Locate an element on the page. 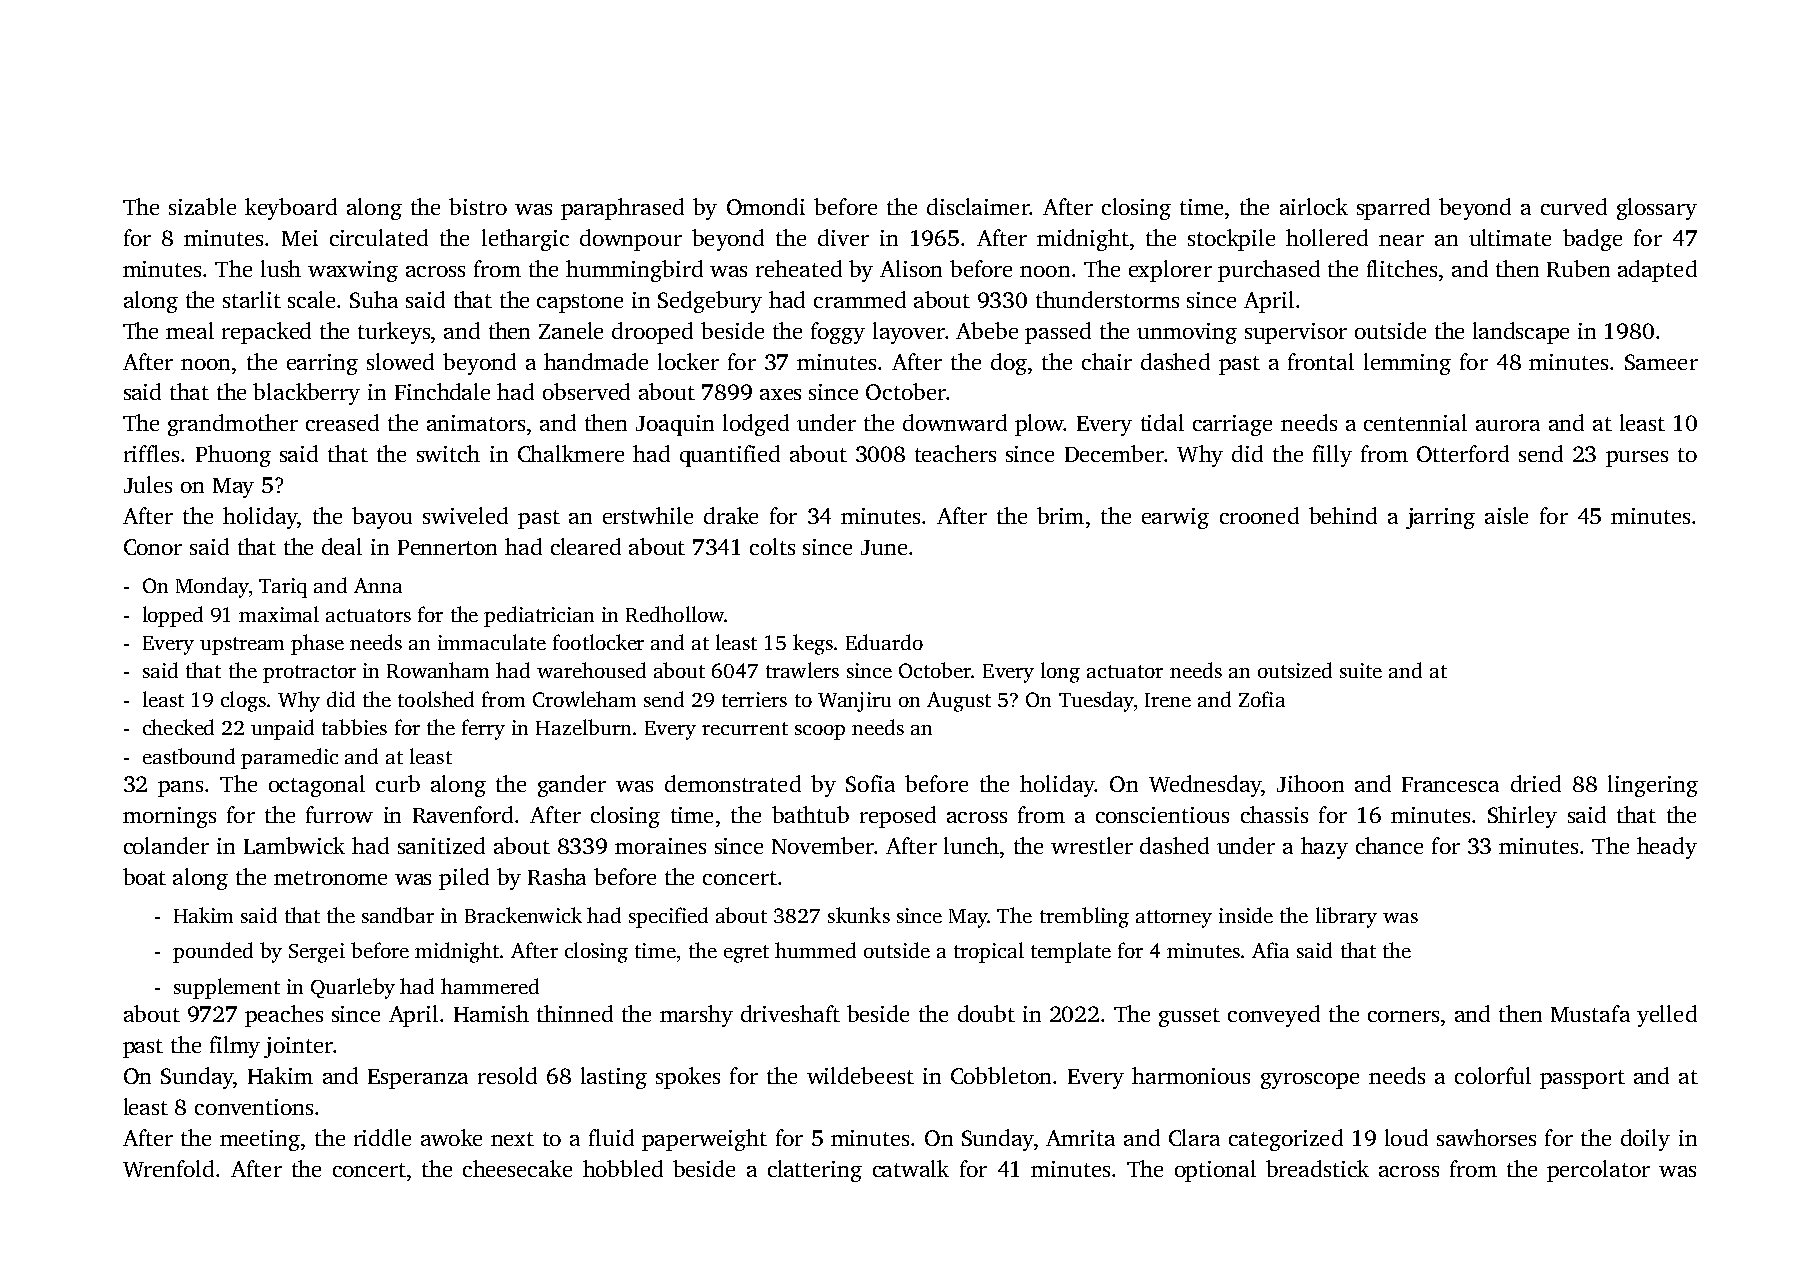 The image size is (1820, 1287). explorer is located at coordinates (1170, 271).
